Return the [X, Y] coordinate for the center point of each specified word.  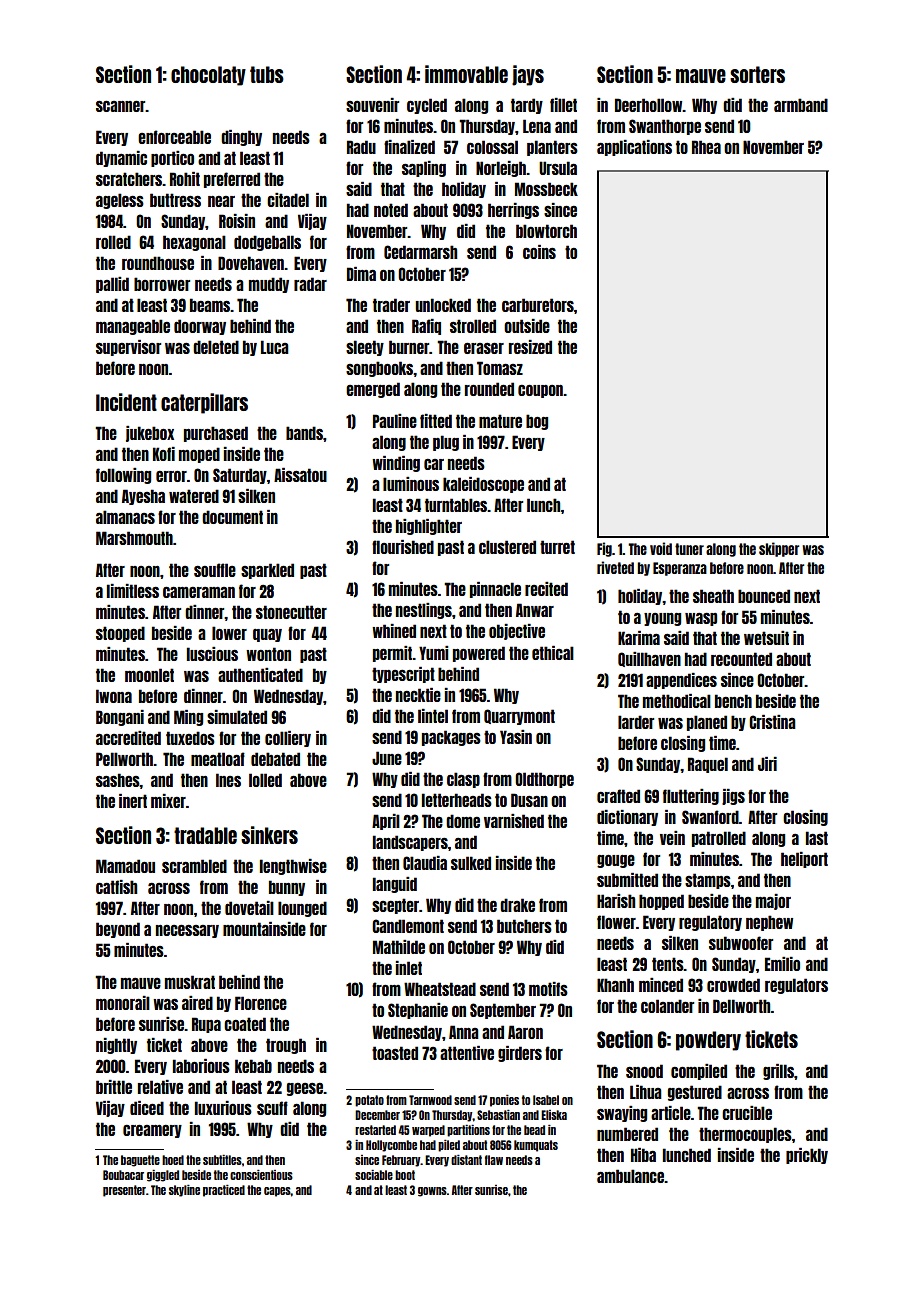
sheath [713, 596]
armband [801, 105]
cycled [427, 106]
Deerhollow [649, 105]
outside [527, 326]
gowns [432, 1192]
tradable [205, 835]
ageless [120, 201]
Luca [275, 347]
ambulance [630, 1176]
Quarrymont [519, 717]
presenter [124, 1191]
